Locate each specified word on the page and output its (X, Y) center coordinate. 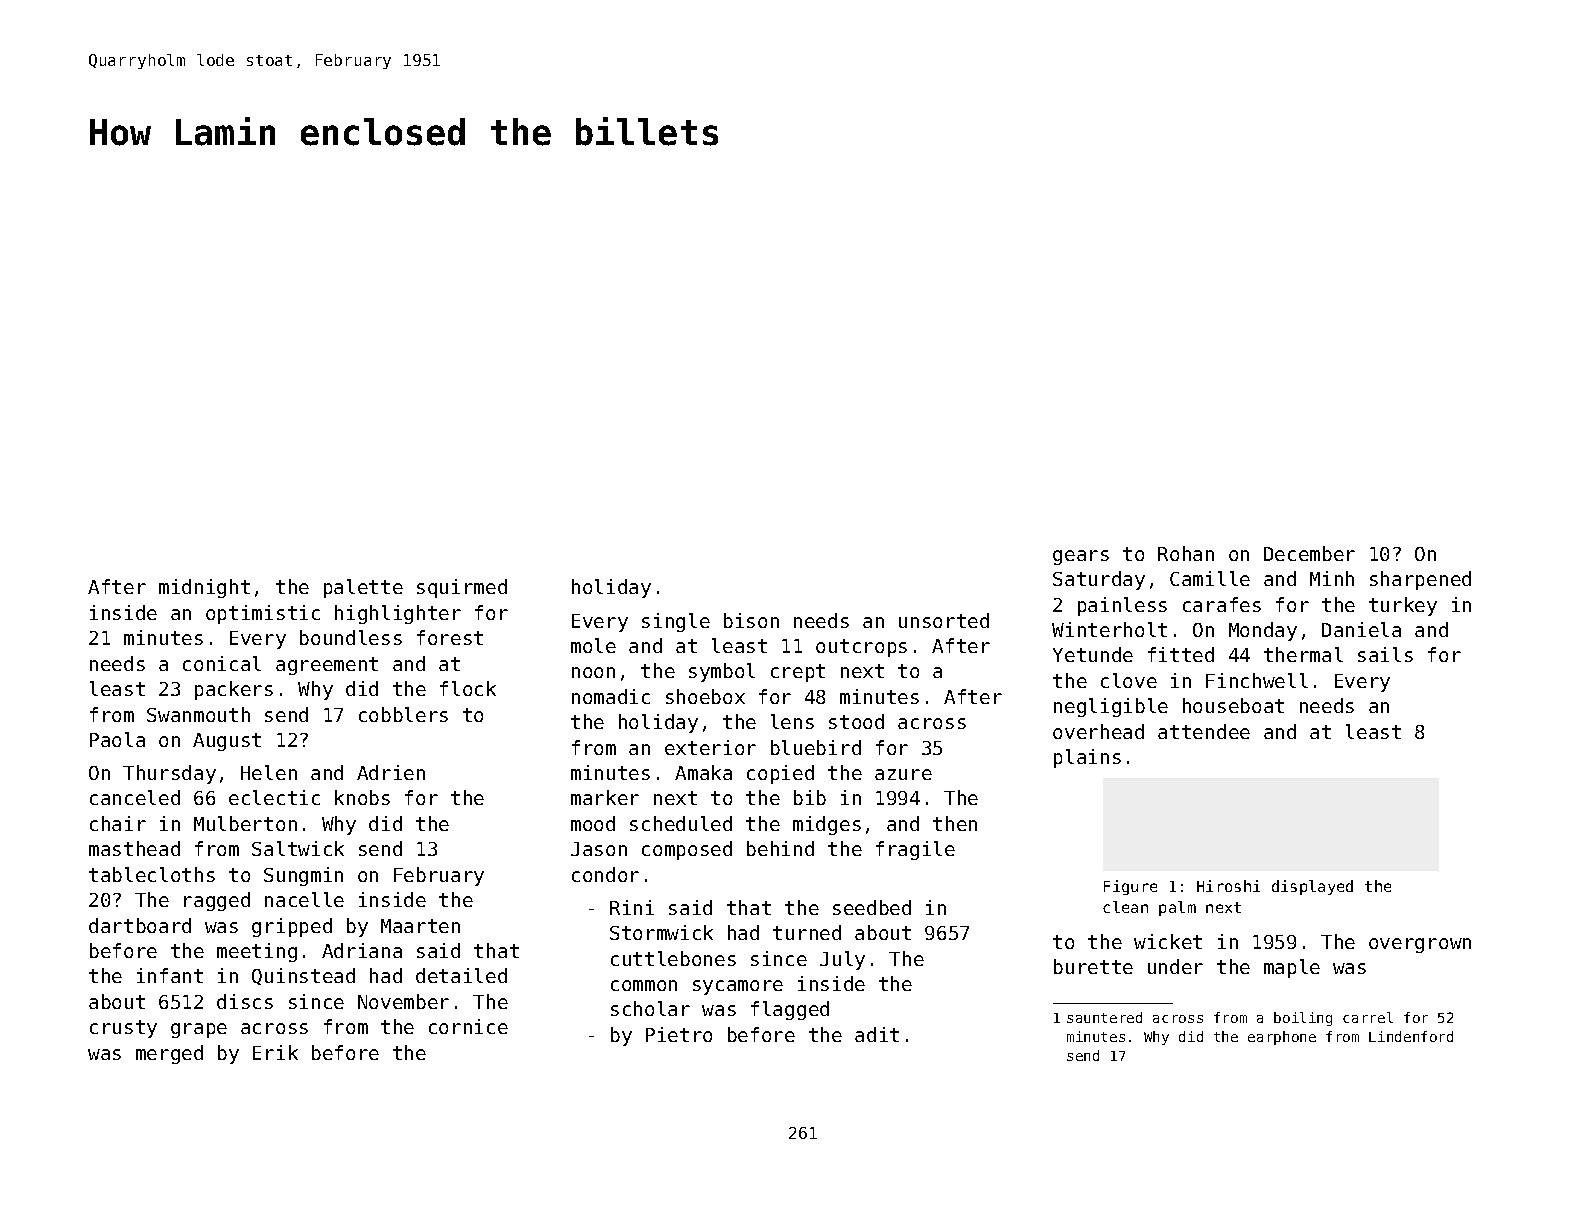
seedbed (872, 907)
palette (363, 588)
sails (1385, 654)
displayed (1312, 887)
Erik (275, 1052)
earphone (1282, 1038)
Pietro (679, 1034)
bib (810, 797)
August (227, 742)
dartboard (140, 925)
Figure (1130, 887)
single (676, 622)
